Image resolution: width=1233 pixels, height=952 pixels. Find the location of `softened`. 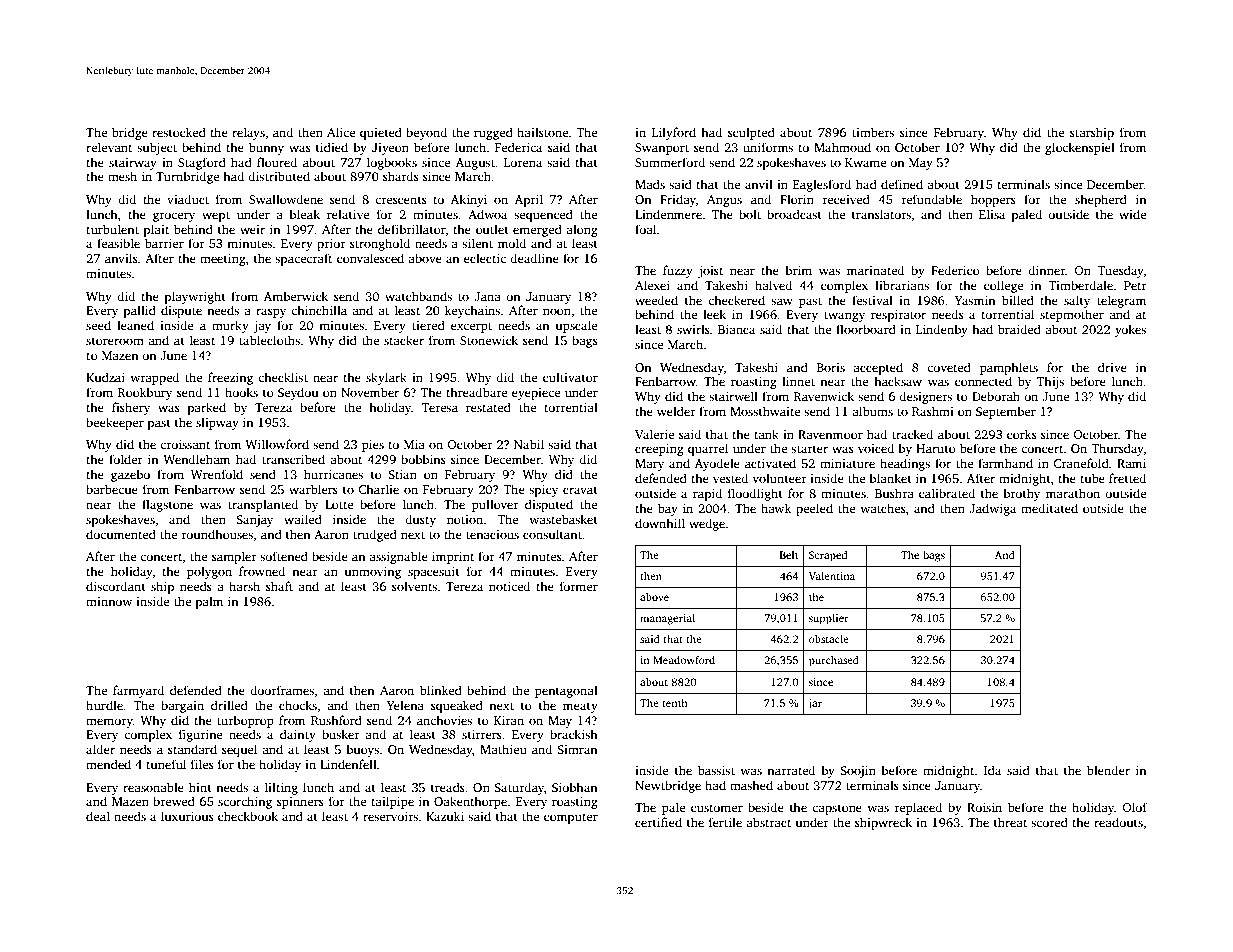

softened is located at coordinates (284, 556).
